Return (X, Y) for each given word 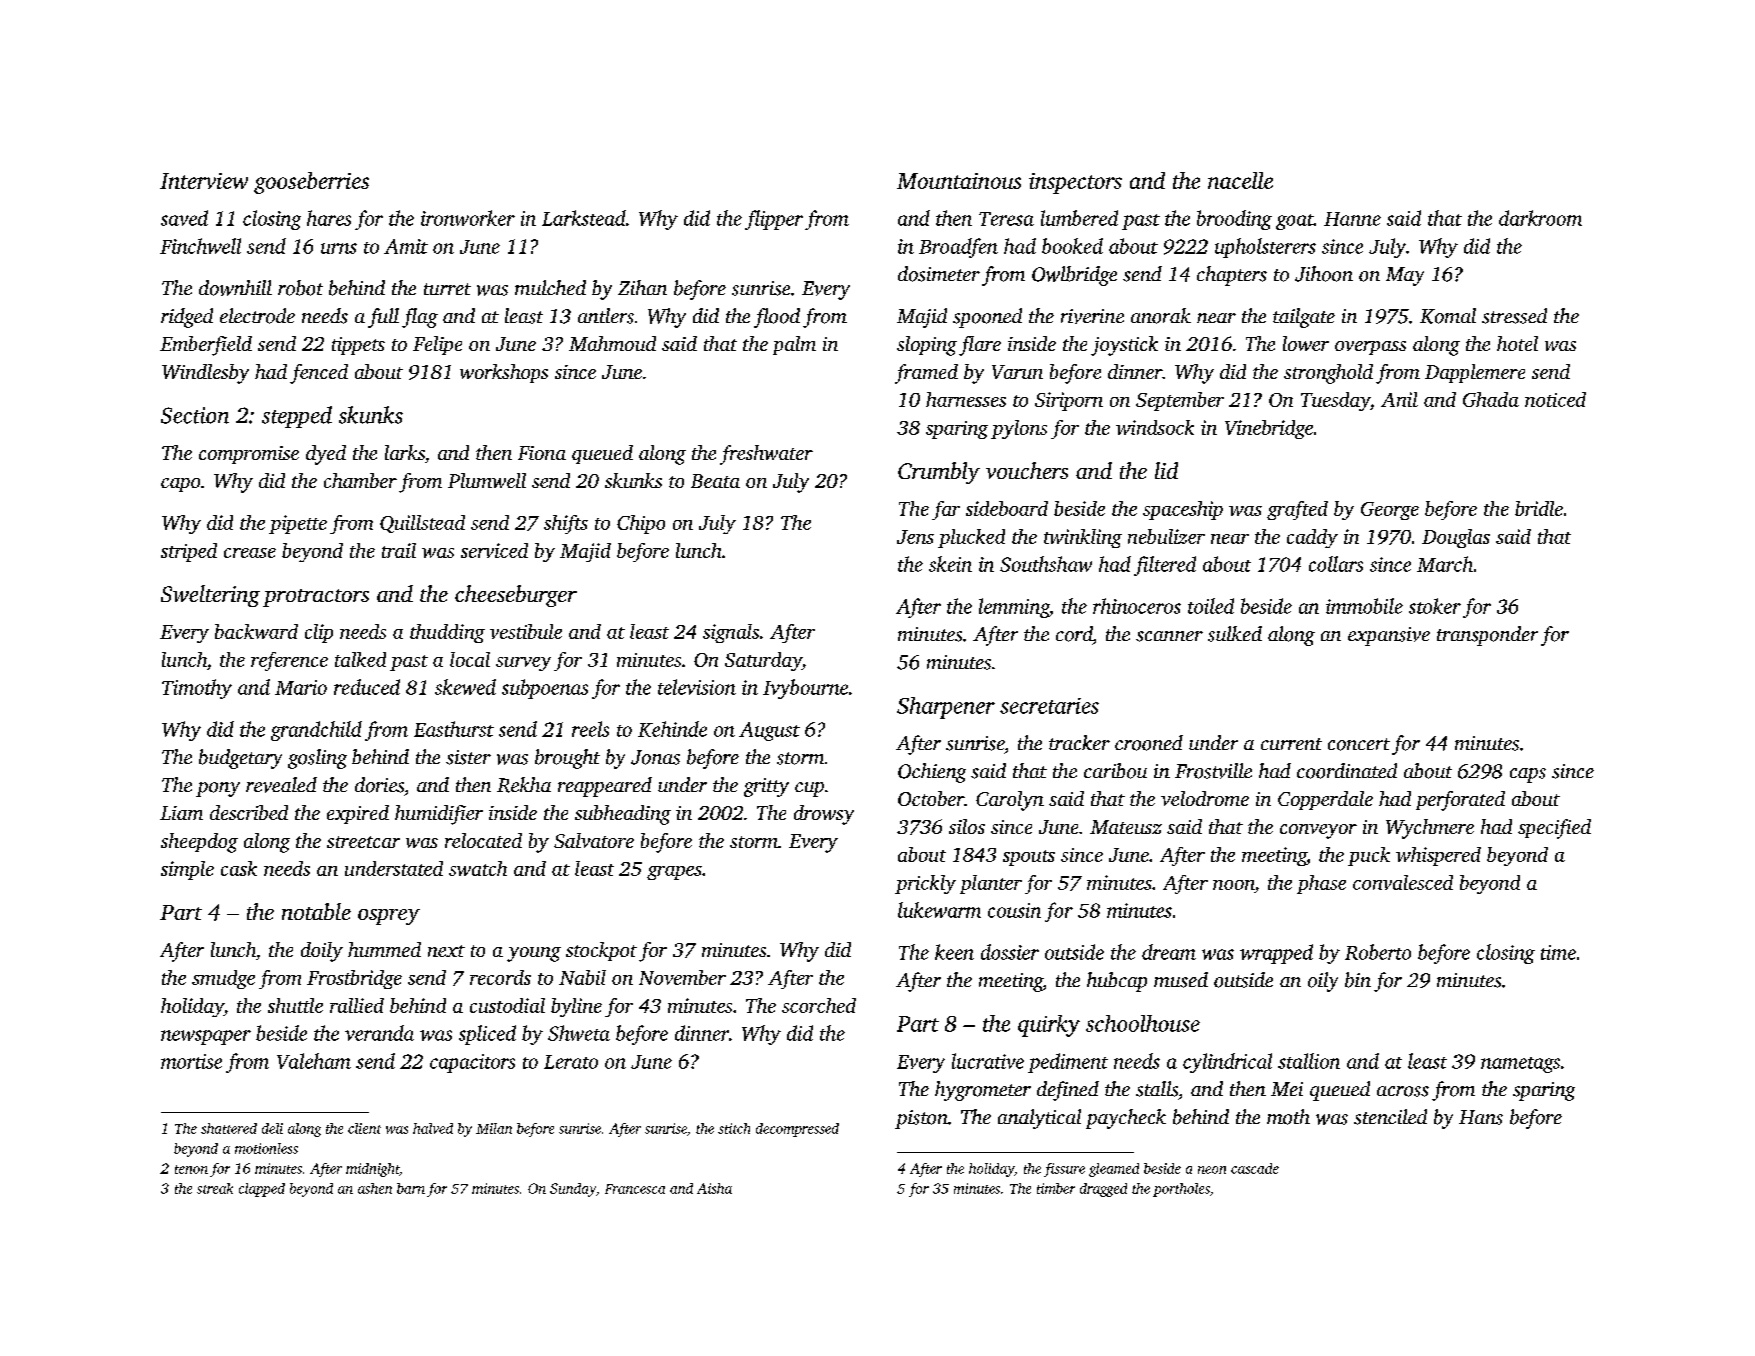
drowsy (824, 815)
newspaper (206, 1037)
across (1403, 1091)
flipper (774, 220)
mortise (191, 1061)
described (249, 812)
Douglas (1456, 538)
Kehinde (672, 729)
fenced (319, 374)
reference (289, 661)
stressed (1514, 316)
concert (1359, 744)
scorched (819, 1005)
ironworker (468, 218)
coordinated (1347, 771)
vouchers (1027, 470)
